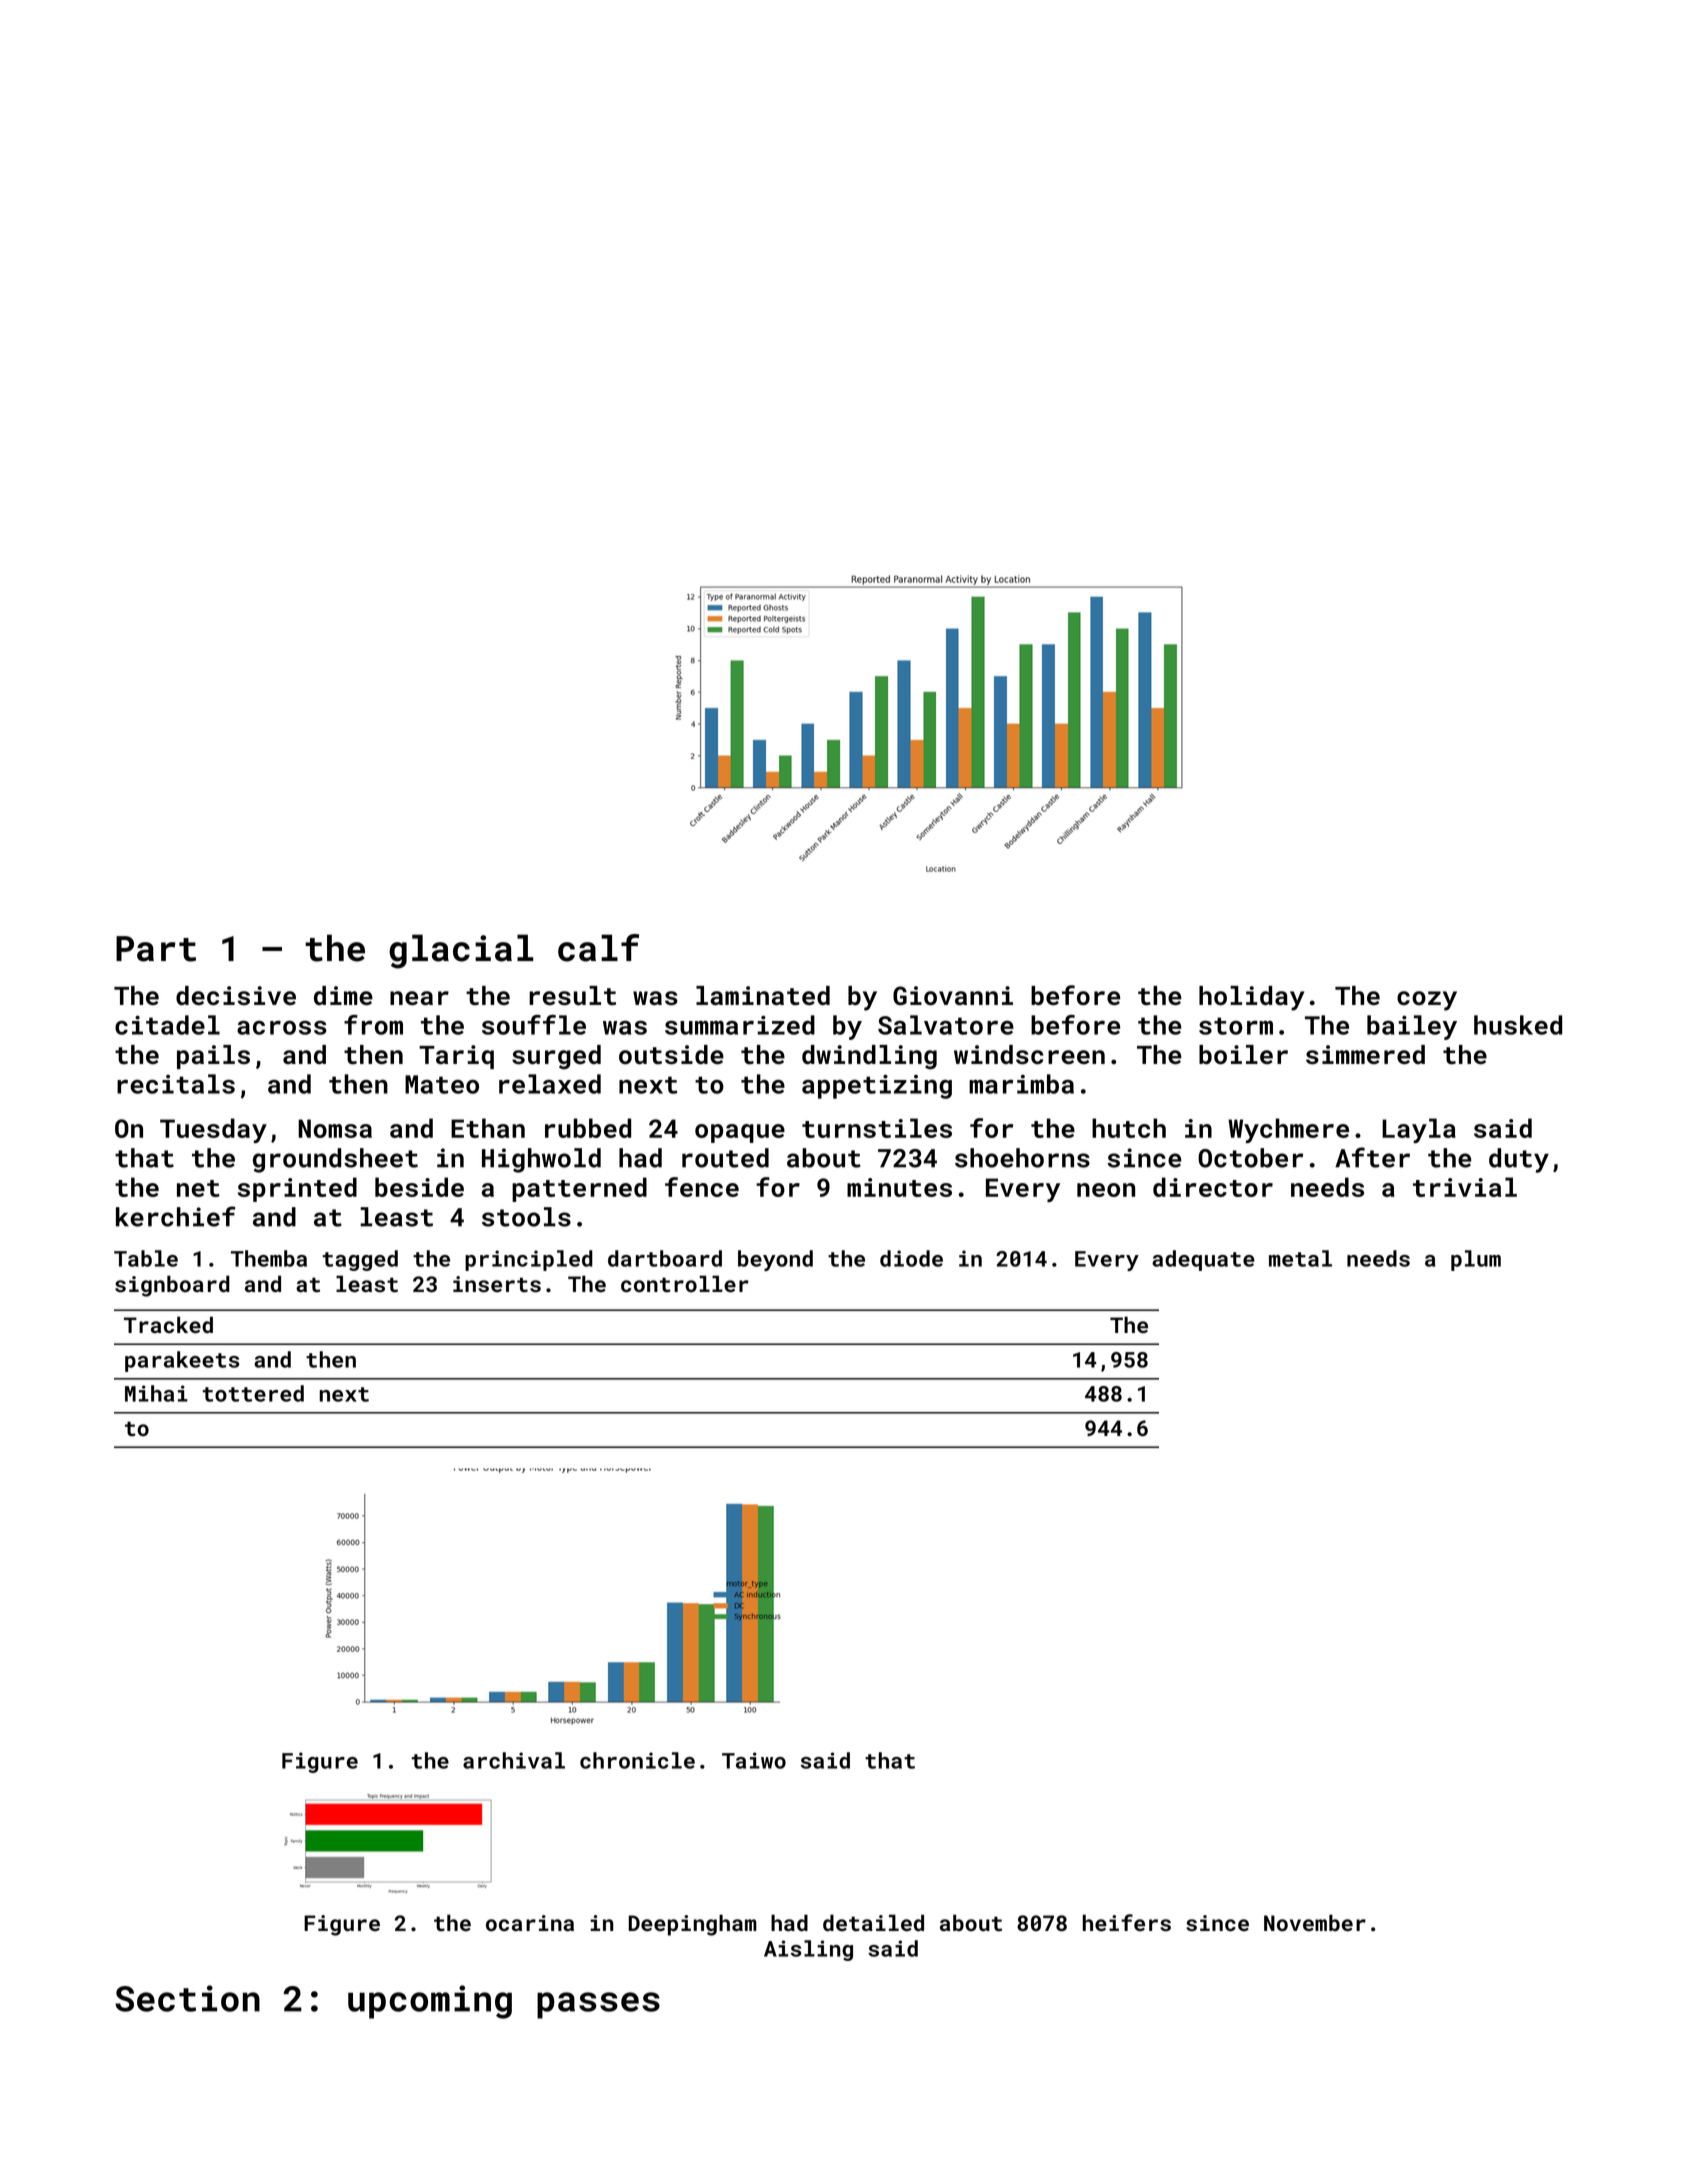 Image resolution: width=1683 pixels, height=2178 pixels. Describe the element at coordinates (335, 1128) in the screenshot. I see `Nomsa` at that location.
